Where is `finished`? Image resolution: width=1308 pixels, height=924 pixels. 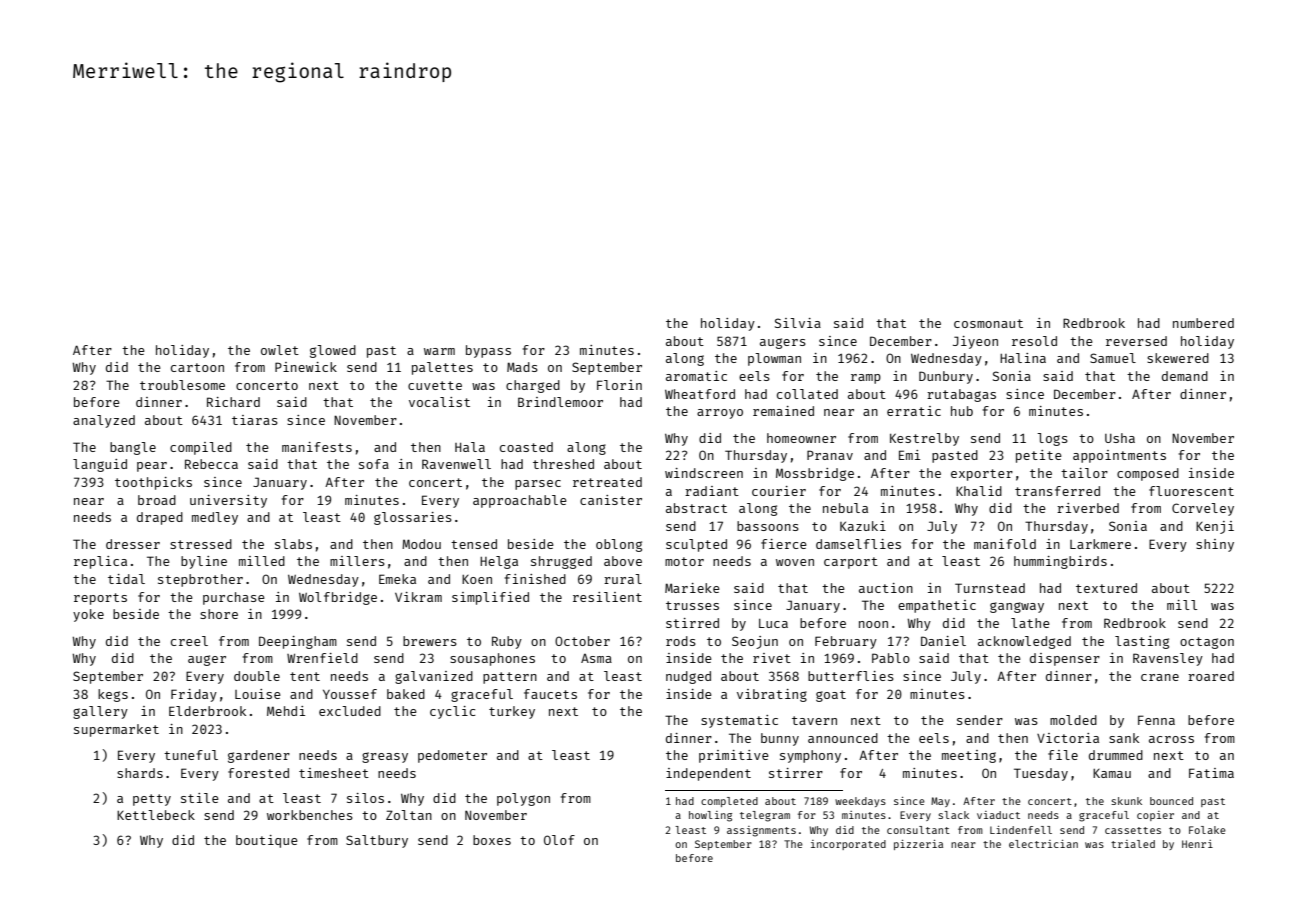 finished is located at coordinates (535, 579).
